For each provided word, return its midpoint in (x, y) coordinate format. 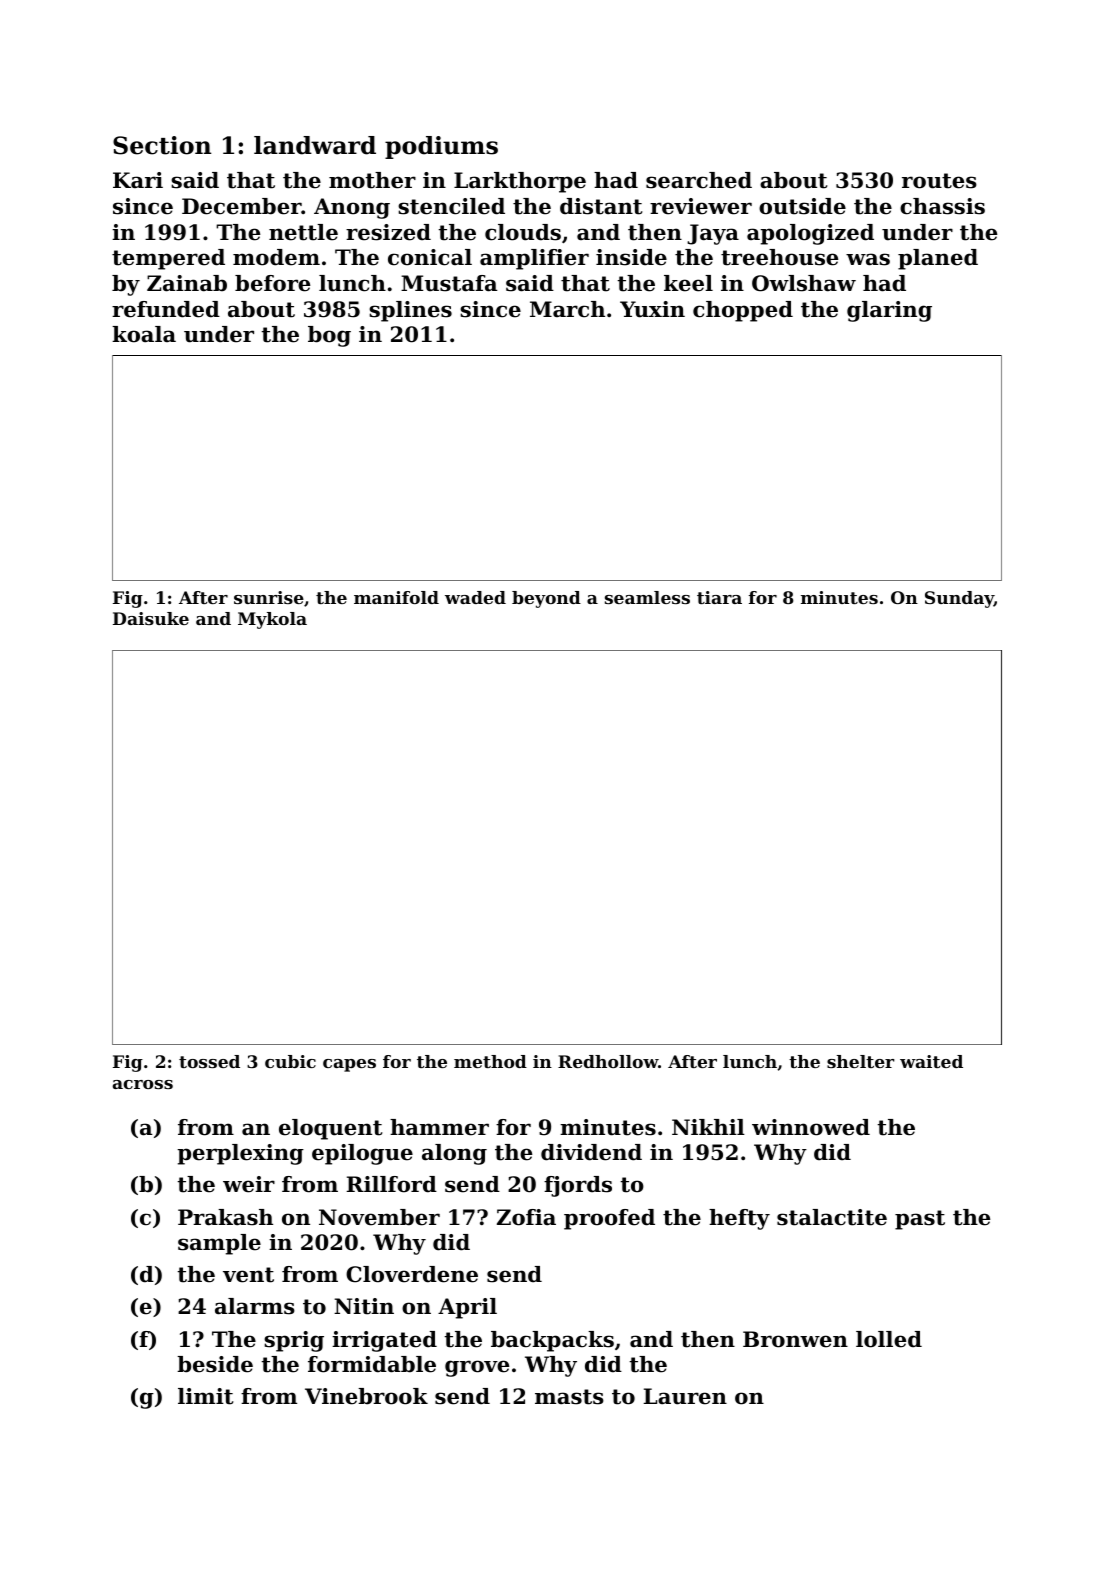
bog (329, 336)
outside (802, 206)
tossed (209, 1061)
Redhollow (608, 1061)
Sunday (959, 599)
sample (219, 1244)
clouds (523, 232)
